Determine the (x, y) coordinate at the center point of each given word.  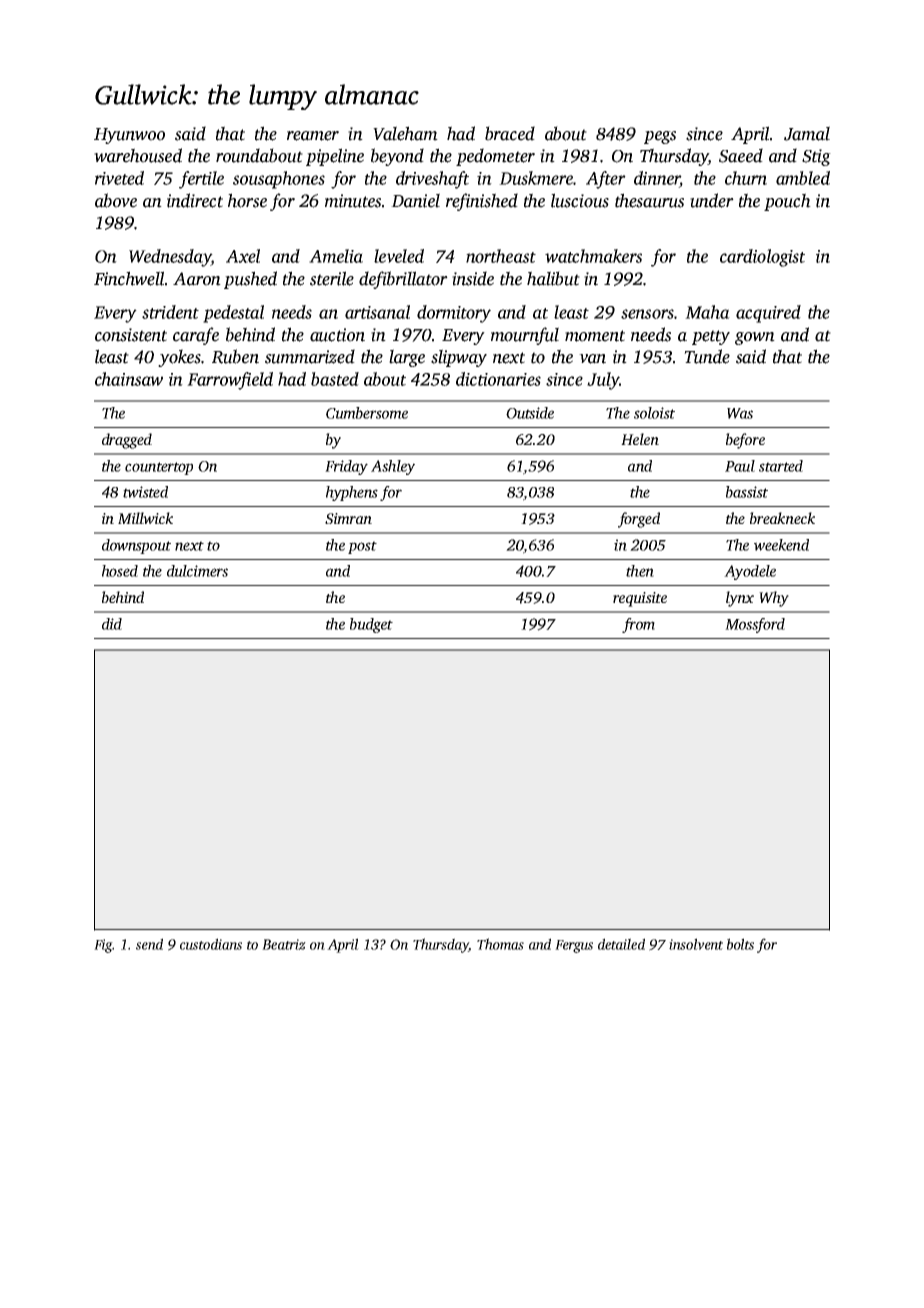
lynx (740, 599)
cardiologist (762, 258)
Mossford (755, 625)
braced (510, 133)
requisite (640, 599)
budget (371, 625)
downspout (136, 546)
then (640, 571)
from (638, 625)
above (116, 200)
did (112, 624)
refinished (482, 202)
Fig (103, 946)
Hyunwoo (129, 136)
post (362, 547)
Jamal (807, 133)
